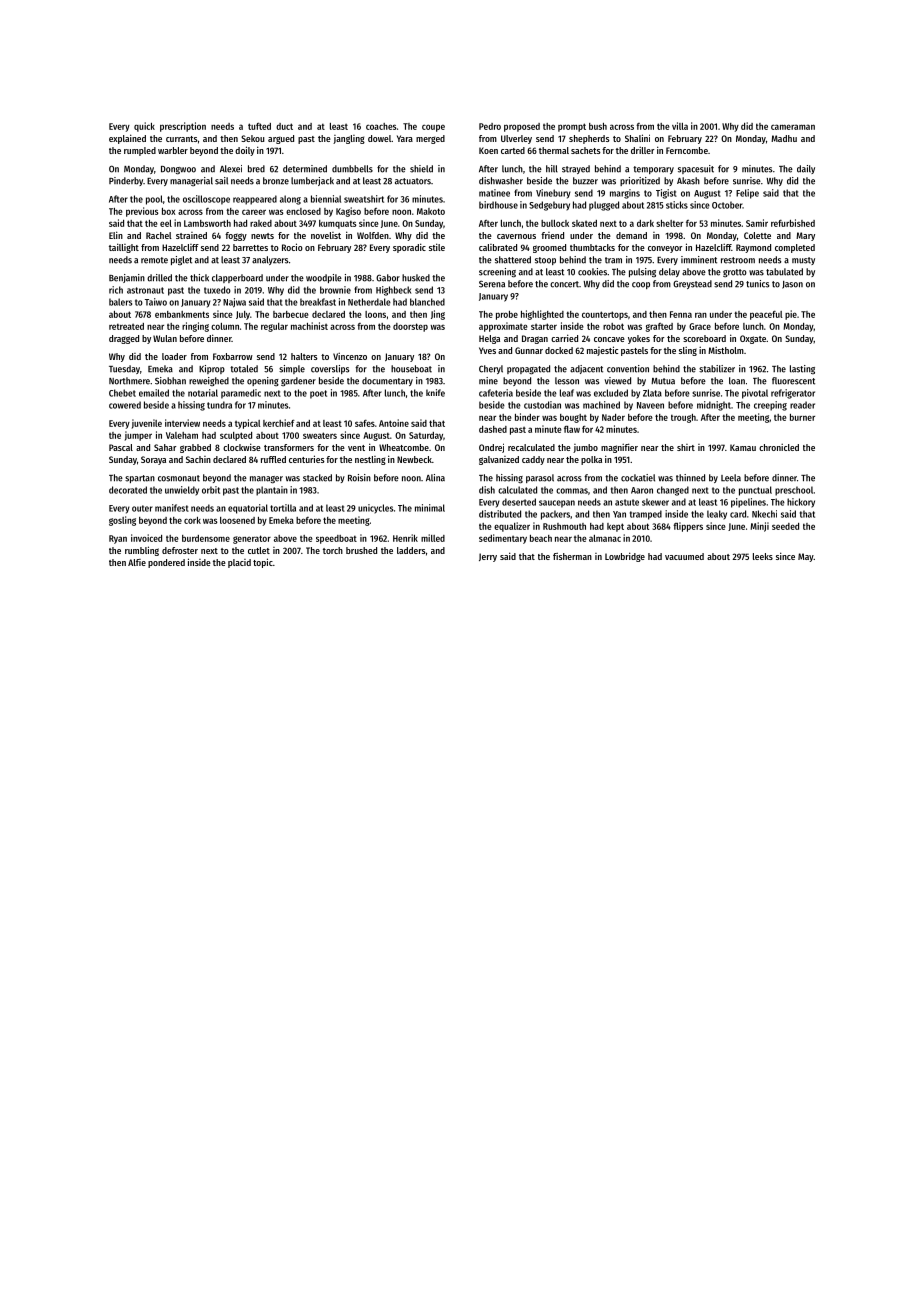  I want to click on vacuumed, so click(684, 556).
